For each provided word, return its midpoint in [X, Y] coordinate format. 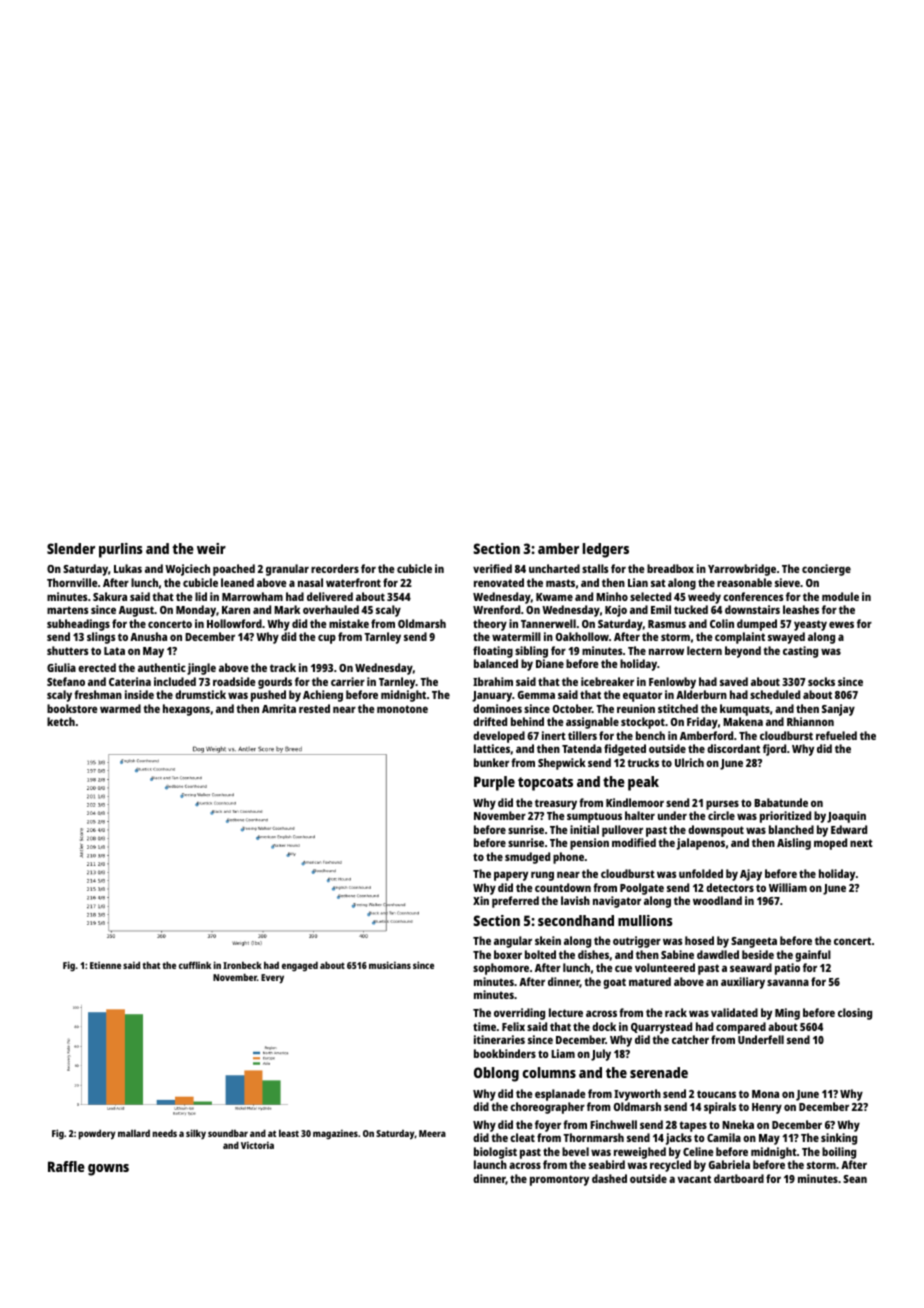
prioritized [785, 817]
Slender [71, 548]
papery [511, 876]
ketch [61, 721]
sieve [787, 582]
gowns [108, 1170]
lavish [575, 900]
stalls [595, 568]
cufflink [195, 965]
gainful [813, 956]
